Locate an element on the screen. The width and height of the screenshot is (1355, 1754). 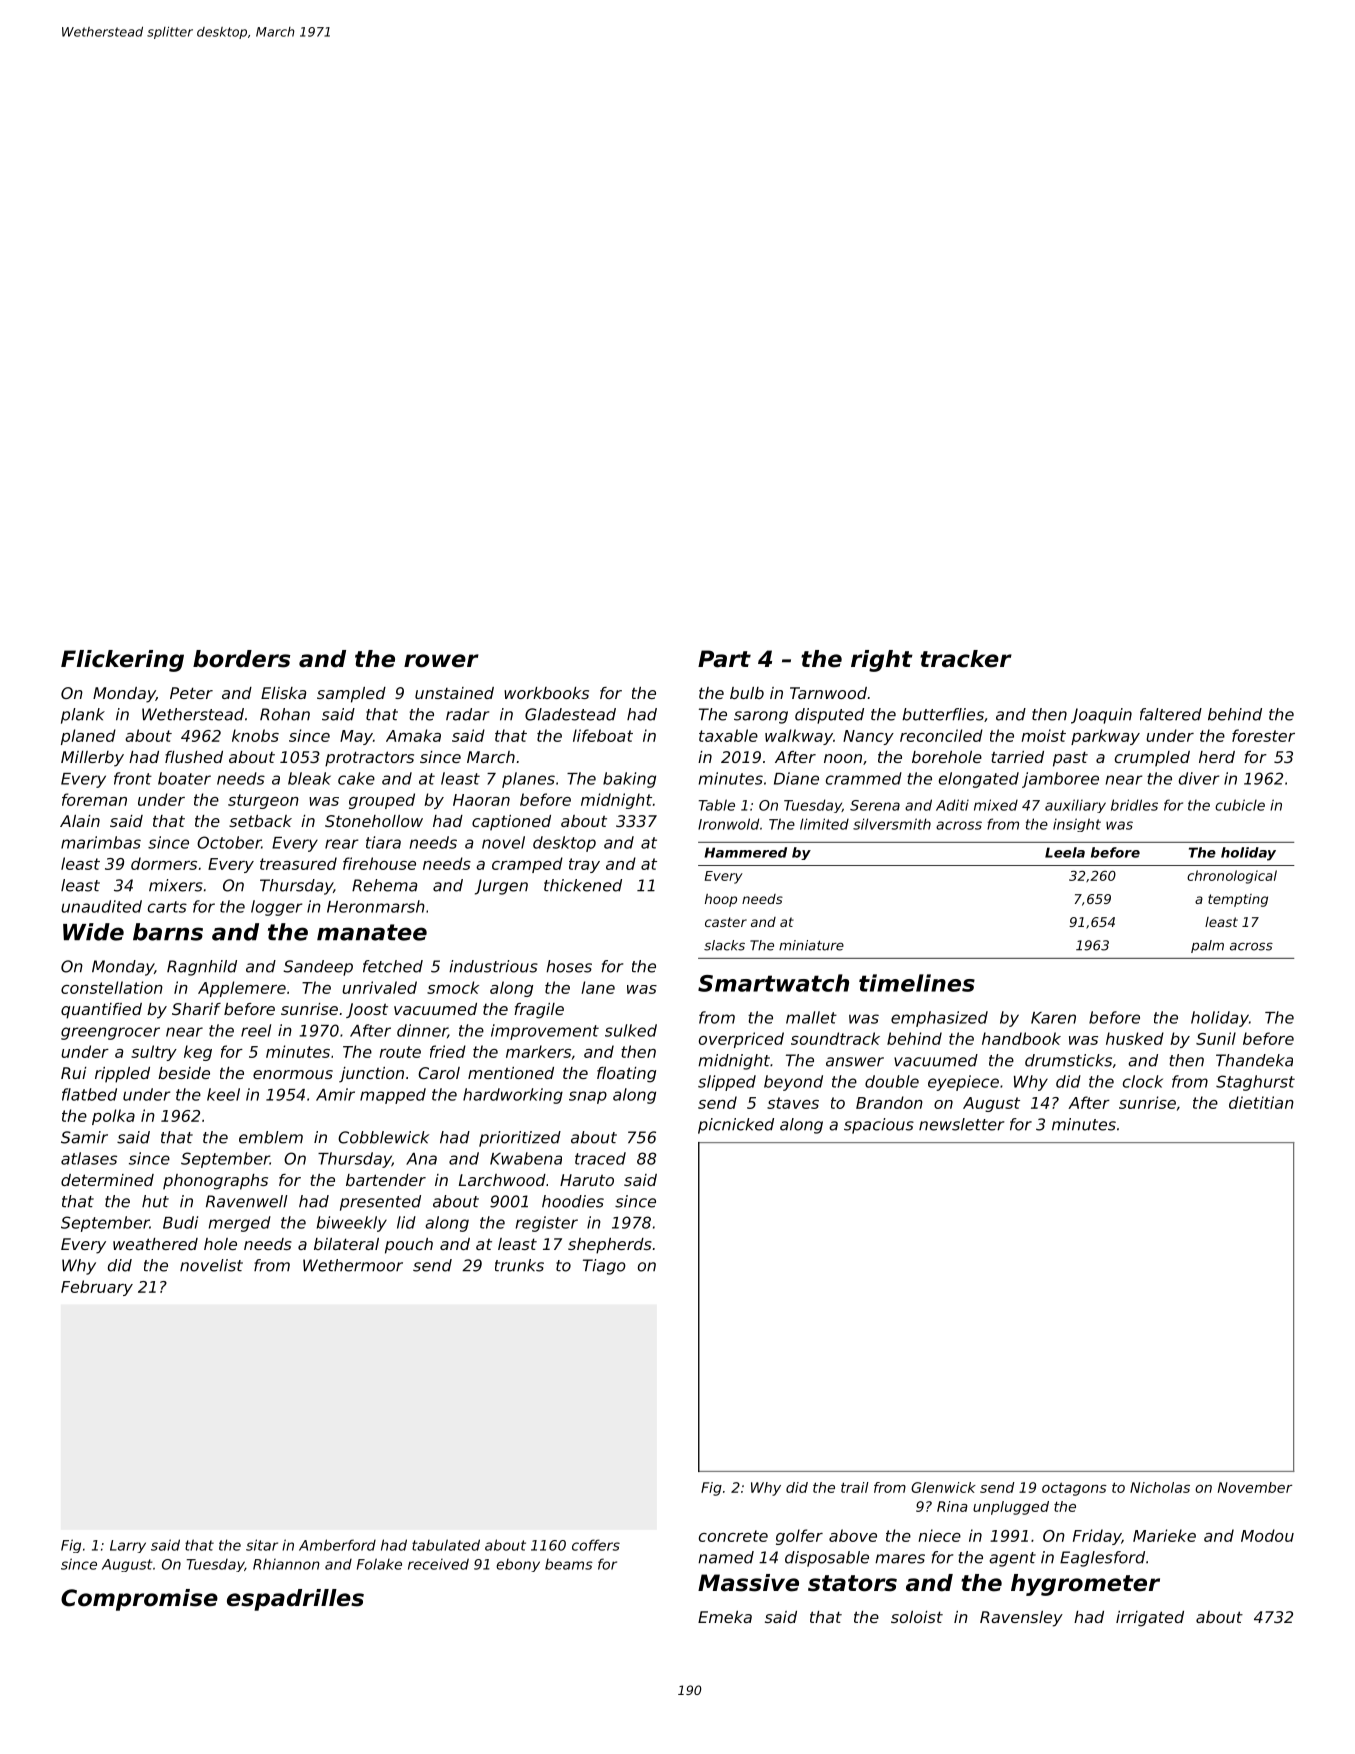
answer is located at coordinates (855, 1062).
